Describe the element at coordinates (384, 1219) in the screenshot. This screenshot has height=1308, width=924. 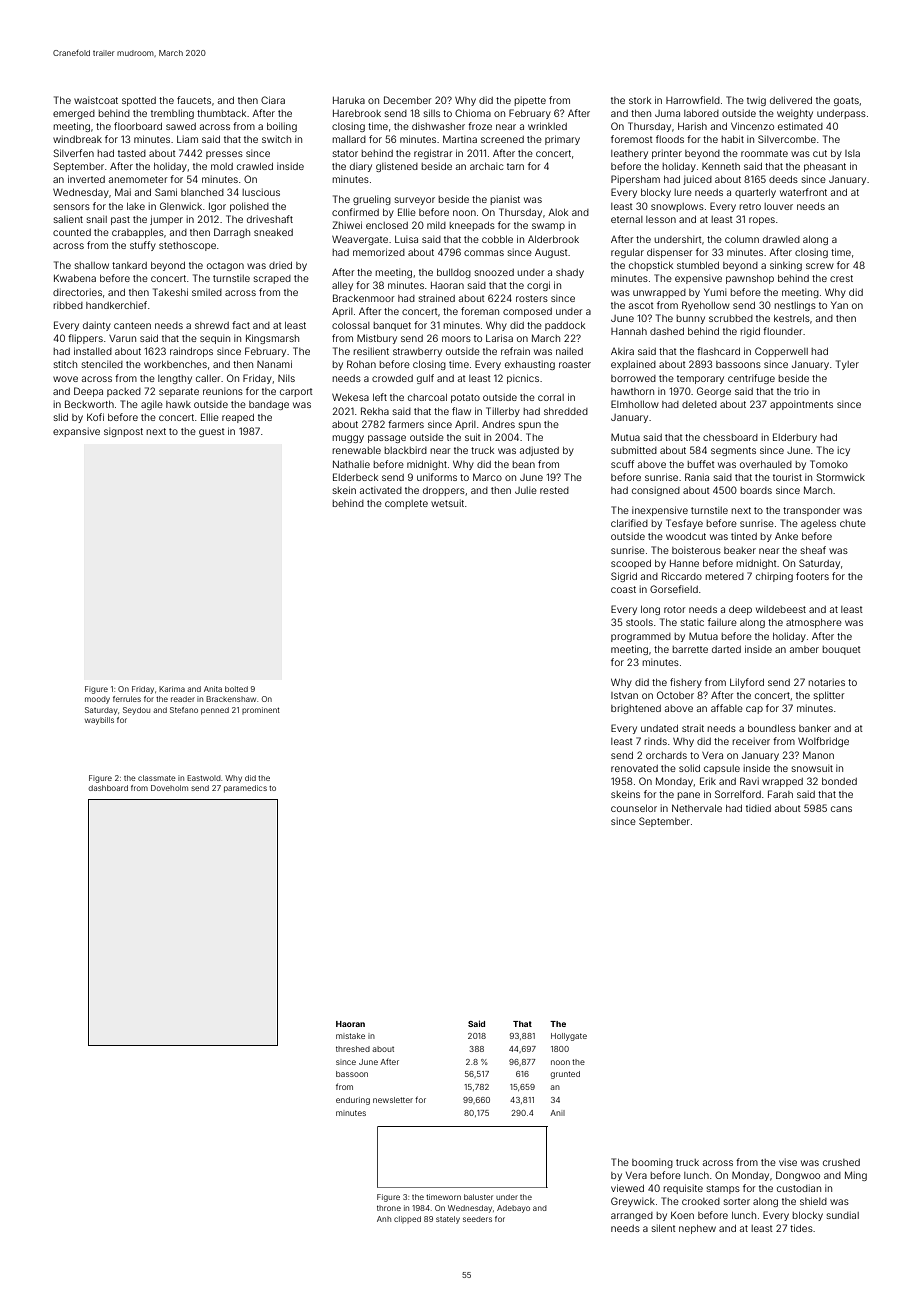
I see `Anh` at that location.
